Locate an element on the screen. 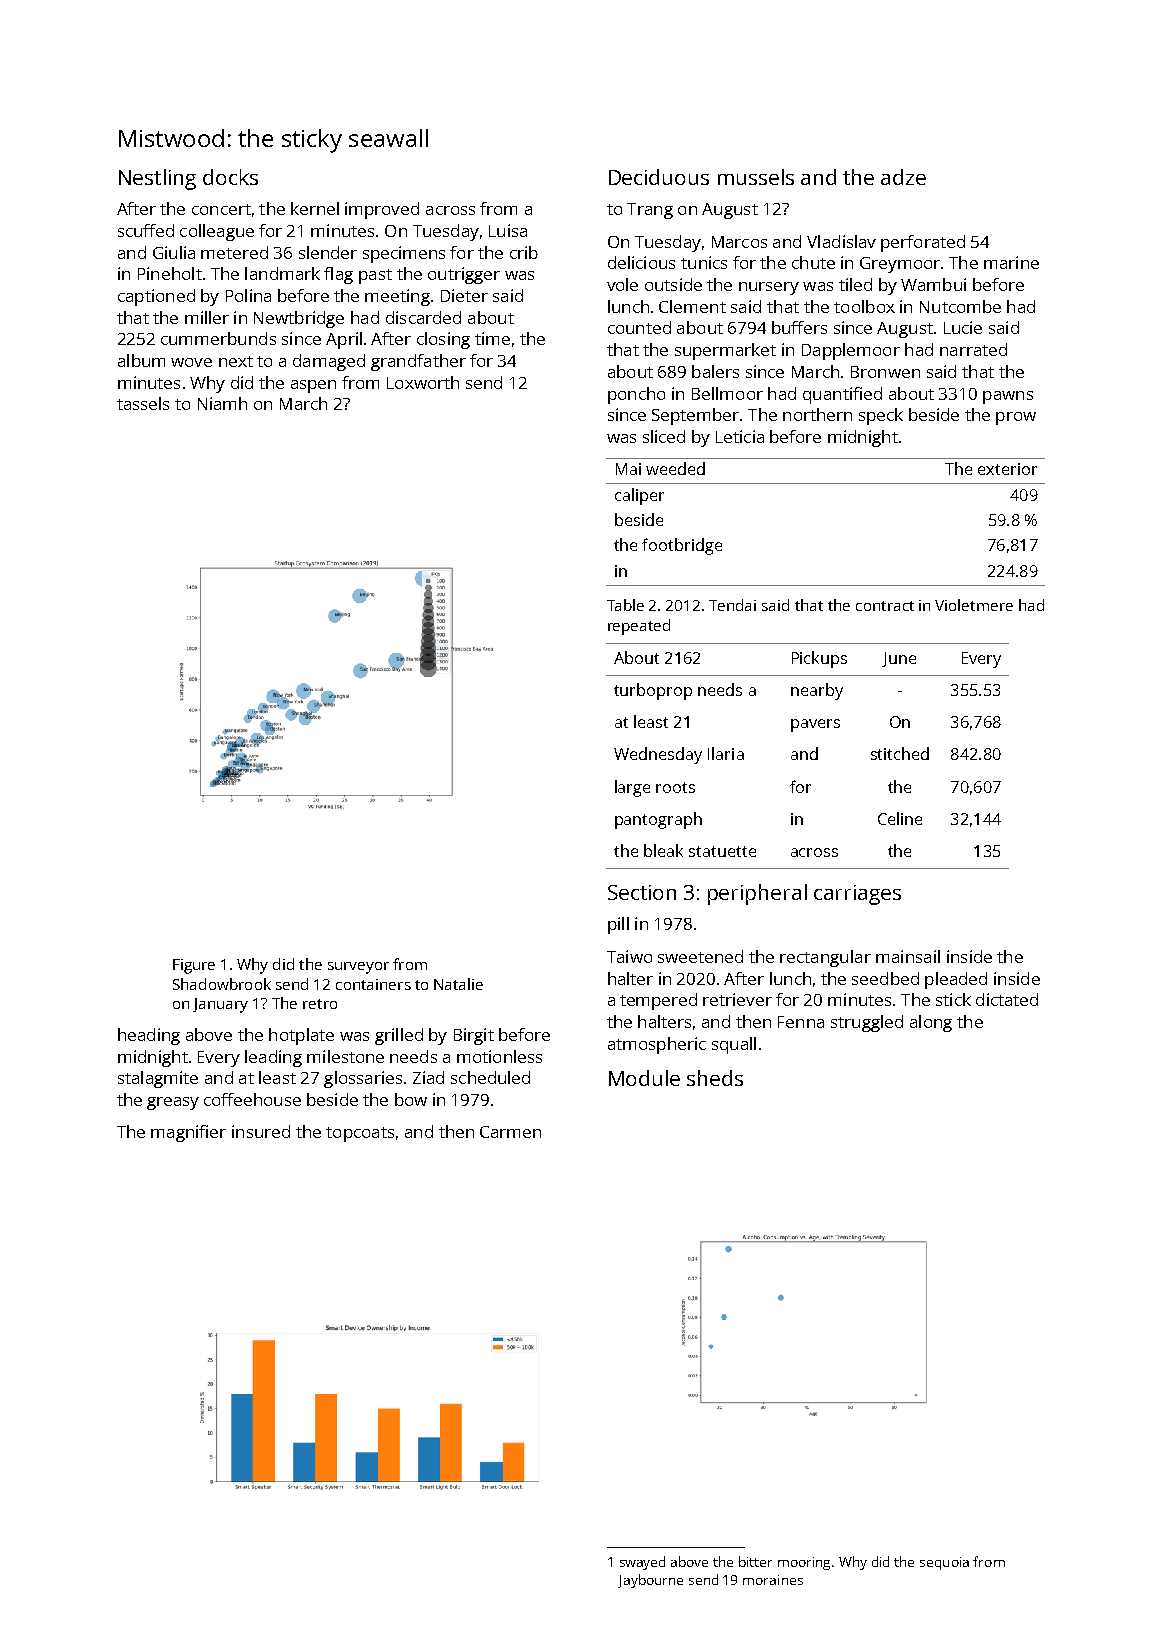 The image size is (1162, 1643). Jaybourne is located at coordinates (650, 1581).
